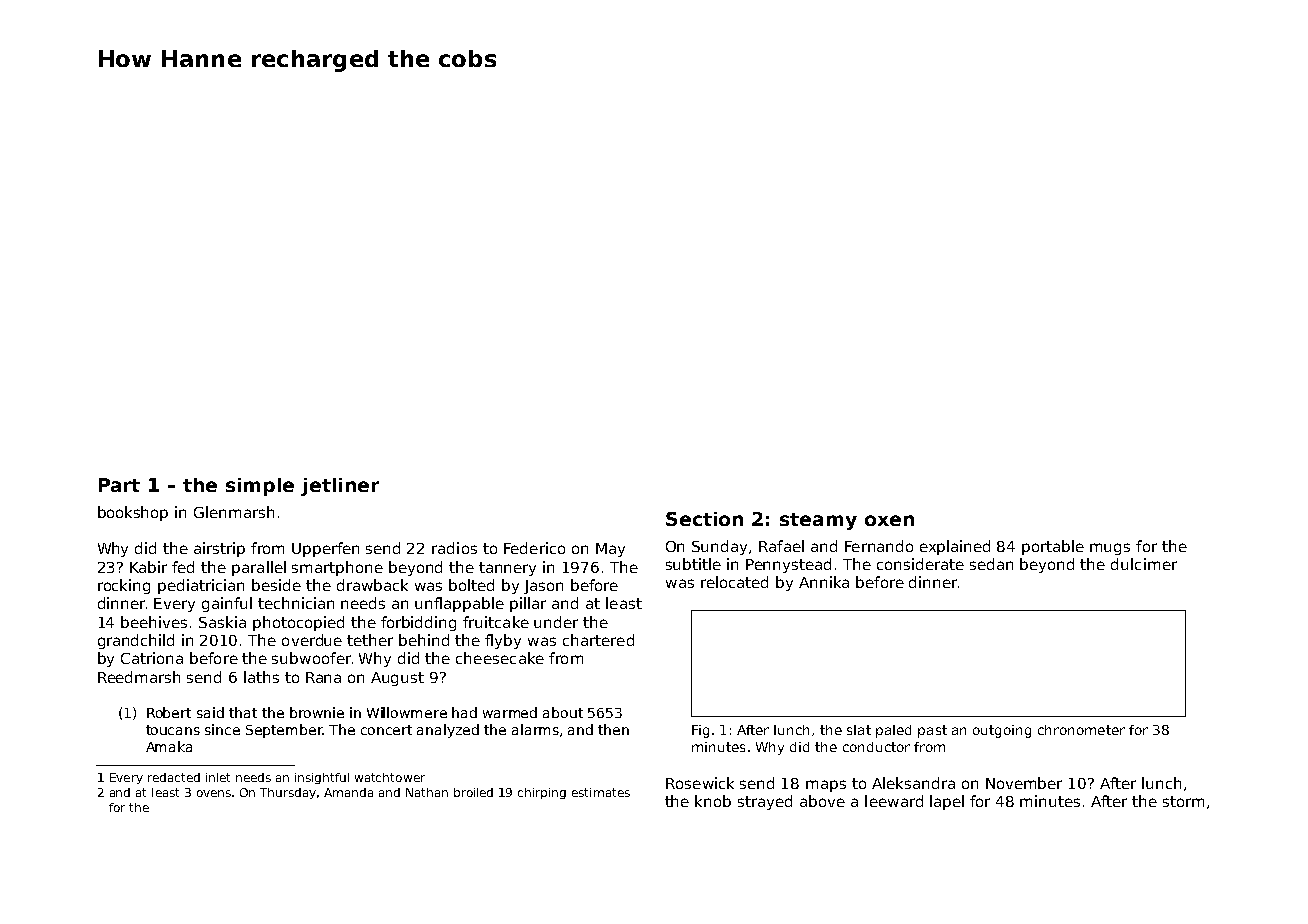 This image has width=1308, height=924. Describe the element at coordinates (889, 520) in the image. I see `oxen` at that location.
